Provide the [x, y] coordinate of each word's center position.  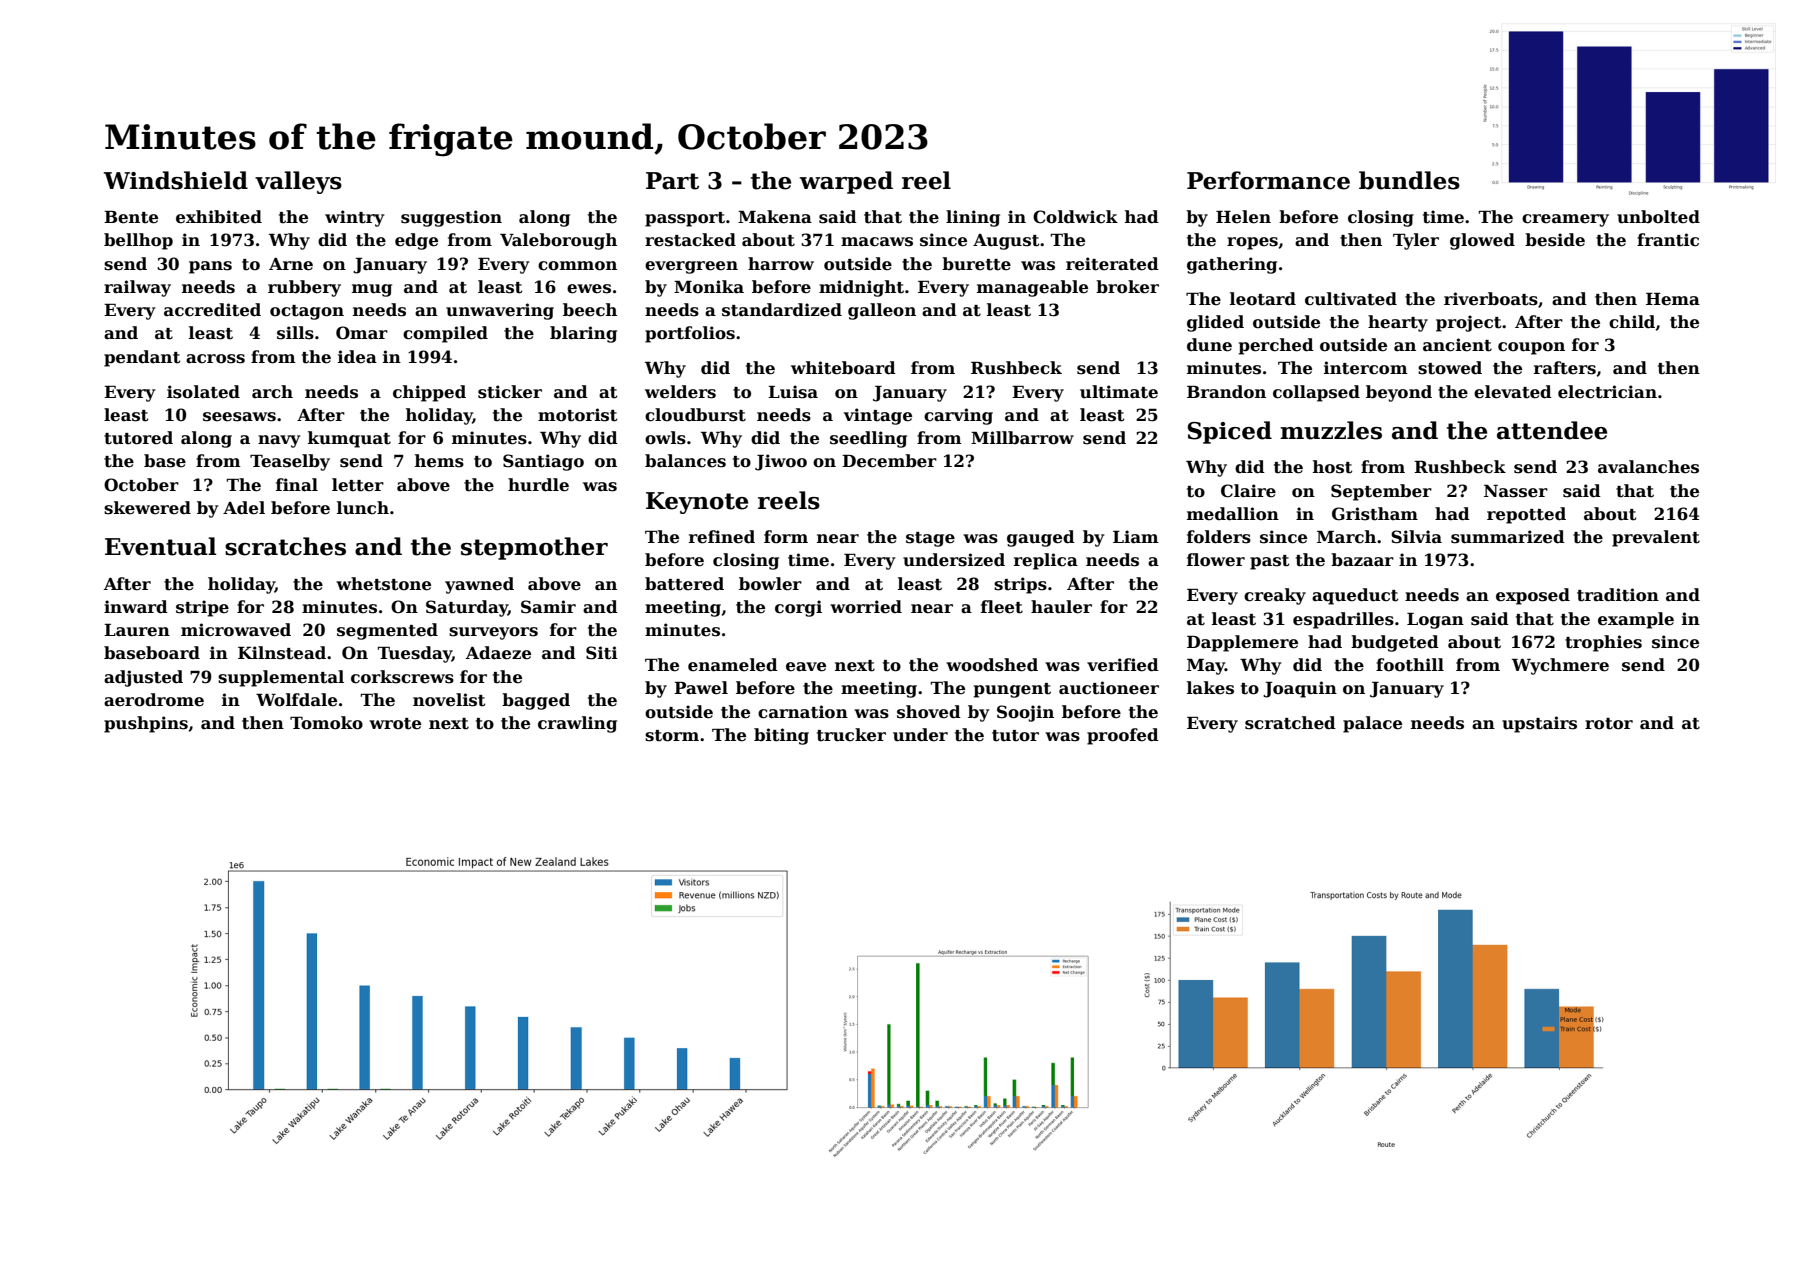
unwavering [500, 311]
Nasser [1516, 491]
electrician [1607, 392]
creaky [1275, 596]
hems [439, 461]
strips [1020, 585]
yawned [479, 585]
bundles [1409, 180]
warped [846, 182]
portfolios [690, 334]
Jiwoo [781, 462]
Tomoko [326, 723]
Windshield [176, 180]
